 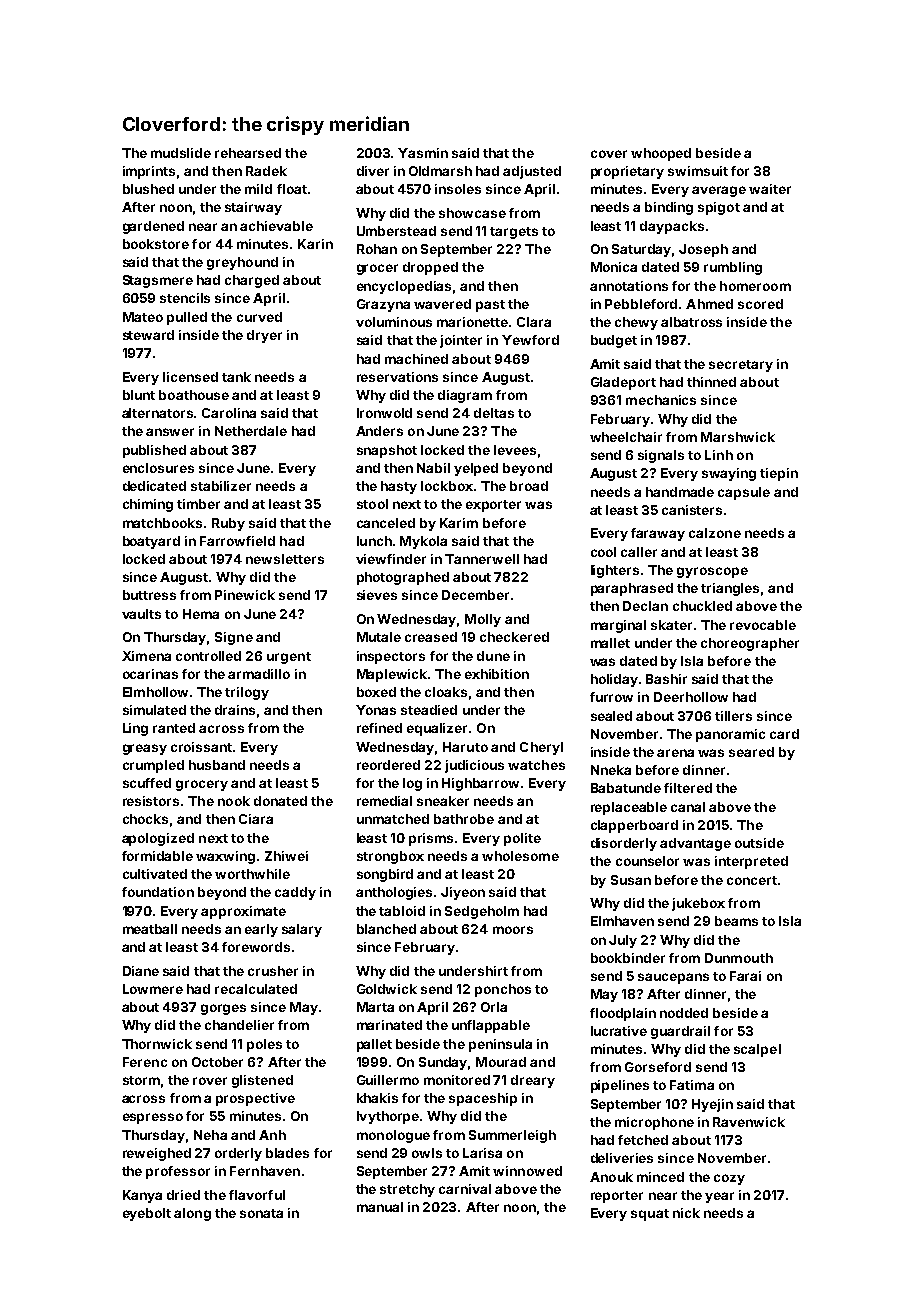 I want to click on manual, so click(x=380, y=1207).
